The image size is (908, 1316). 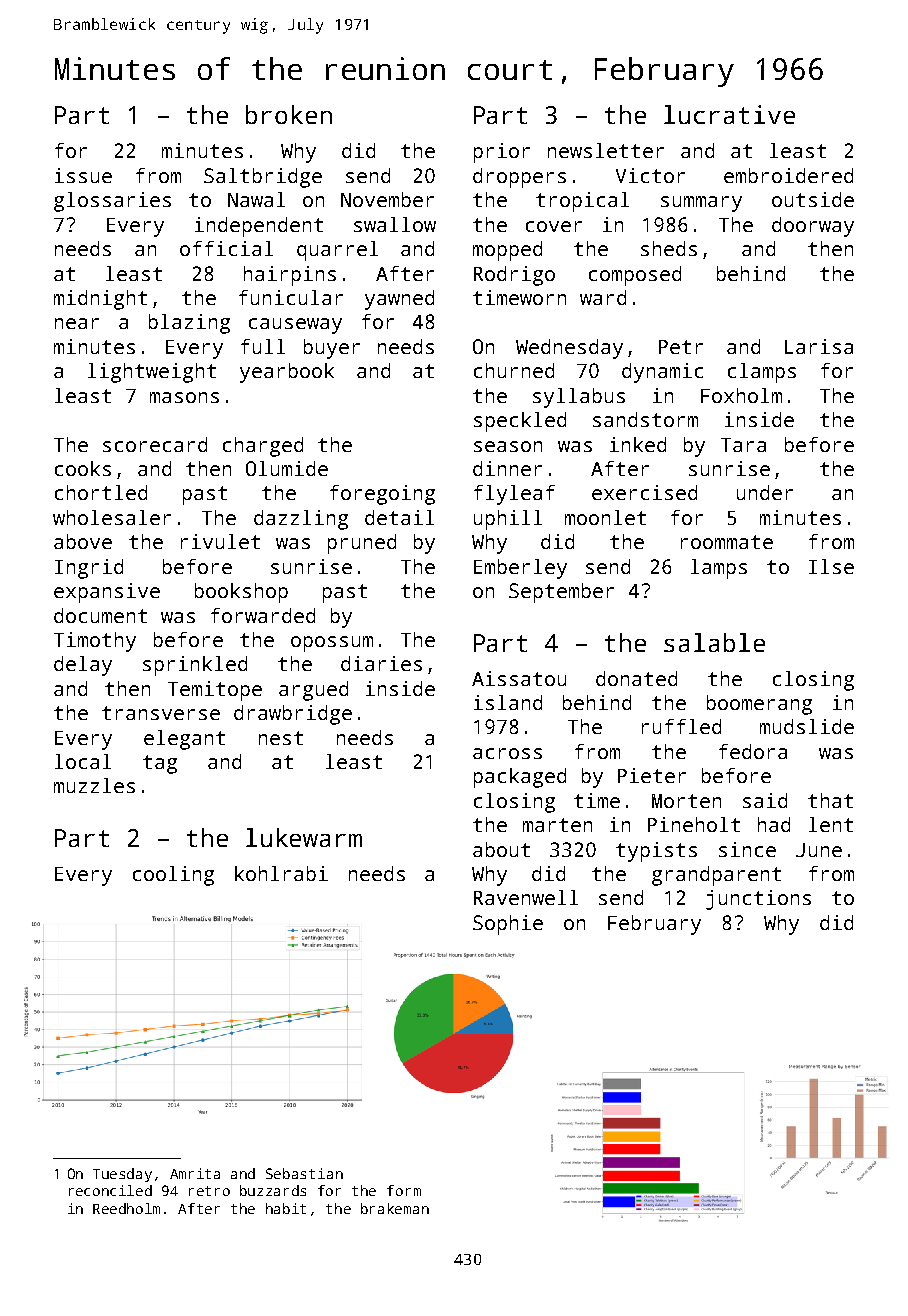 What do you see at coordinates (656, 852) in the document?
I see `typists` at bounding box center [656, 852].
